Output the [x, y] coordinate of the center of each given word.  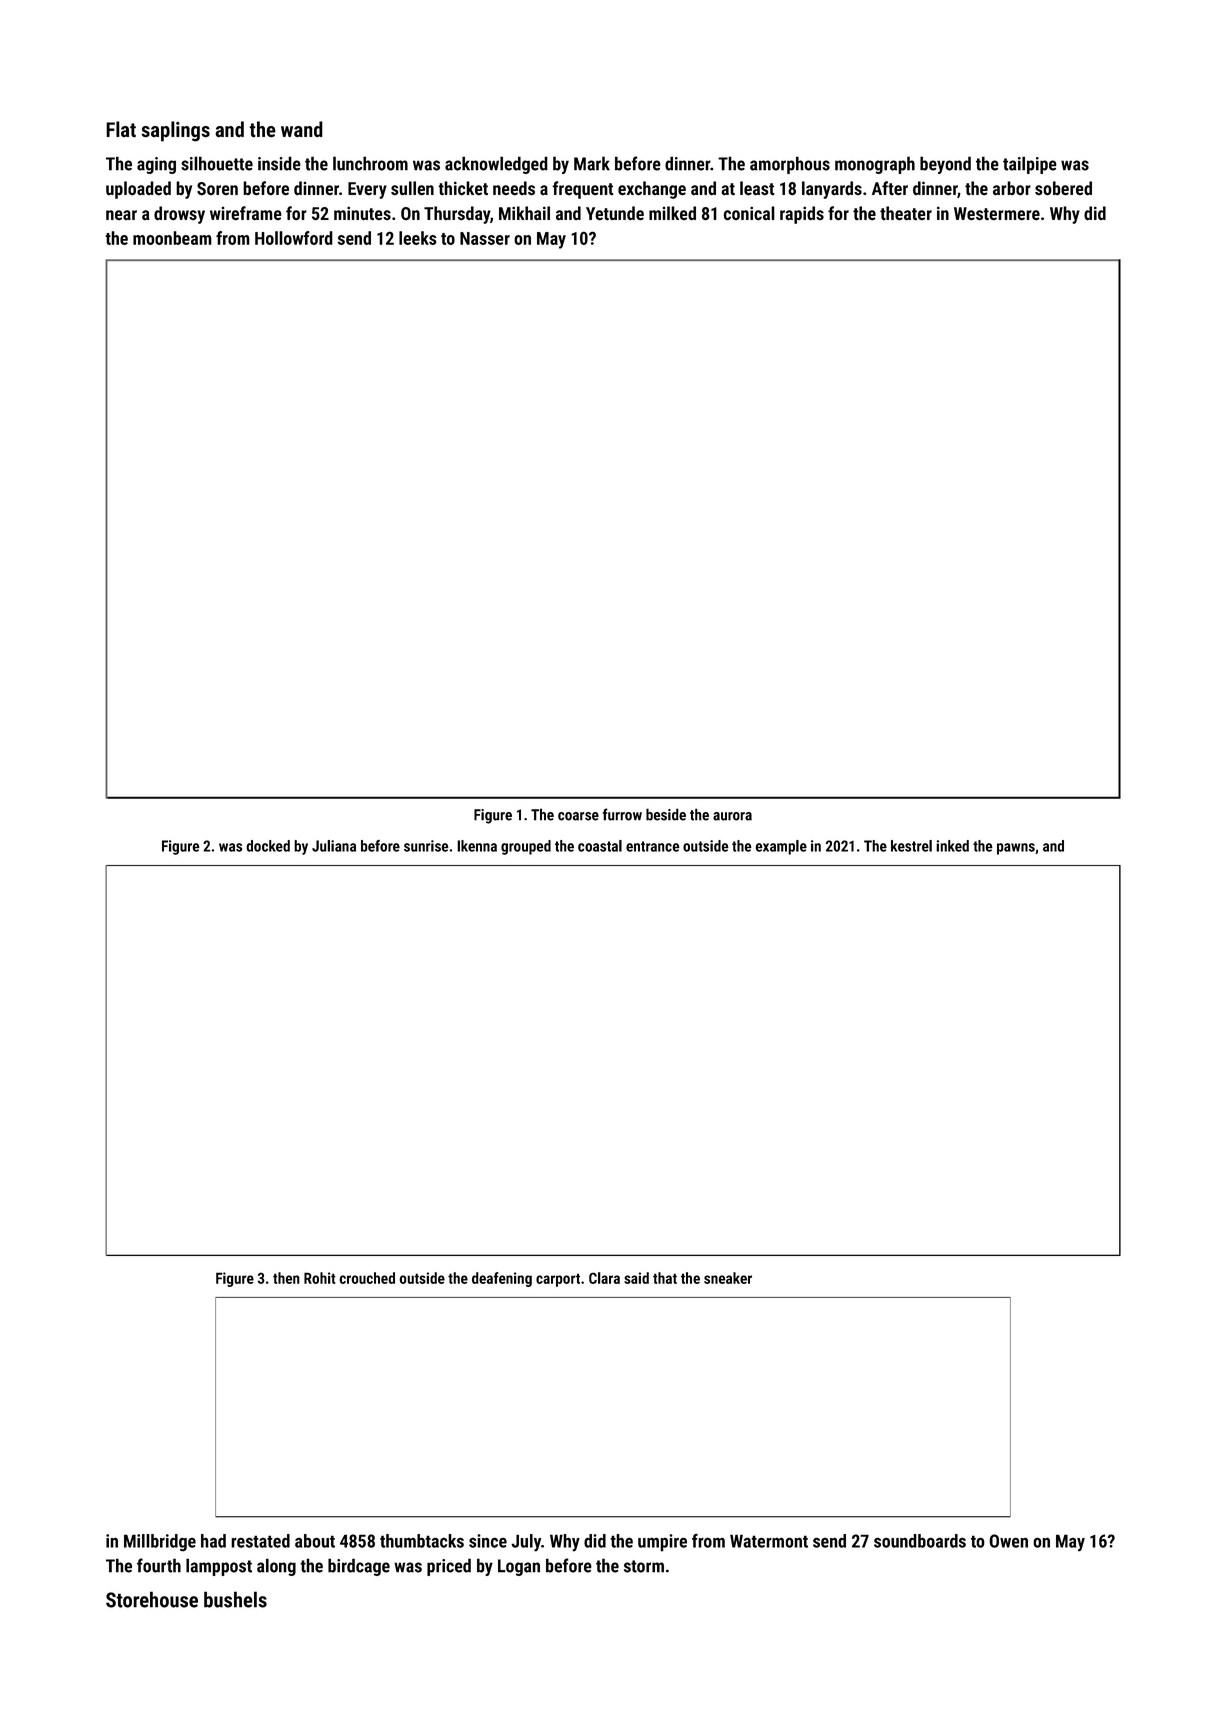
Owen [1008, 1541]
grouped [526, 847]
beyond [945, 165]
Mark [592, 163]
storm [644, 1566]
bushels [235, 1599]
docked [268, 846]
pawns [1016, 849]
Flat [121, 129]
